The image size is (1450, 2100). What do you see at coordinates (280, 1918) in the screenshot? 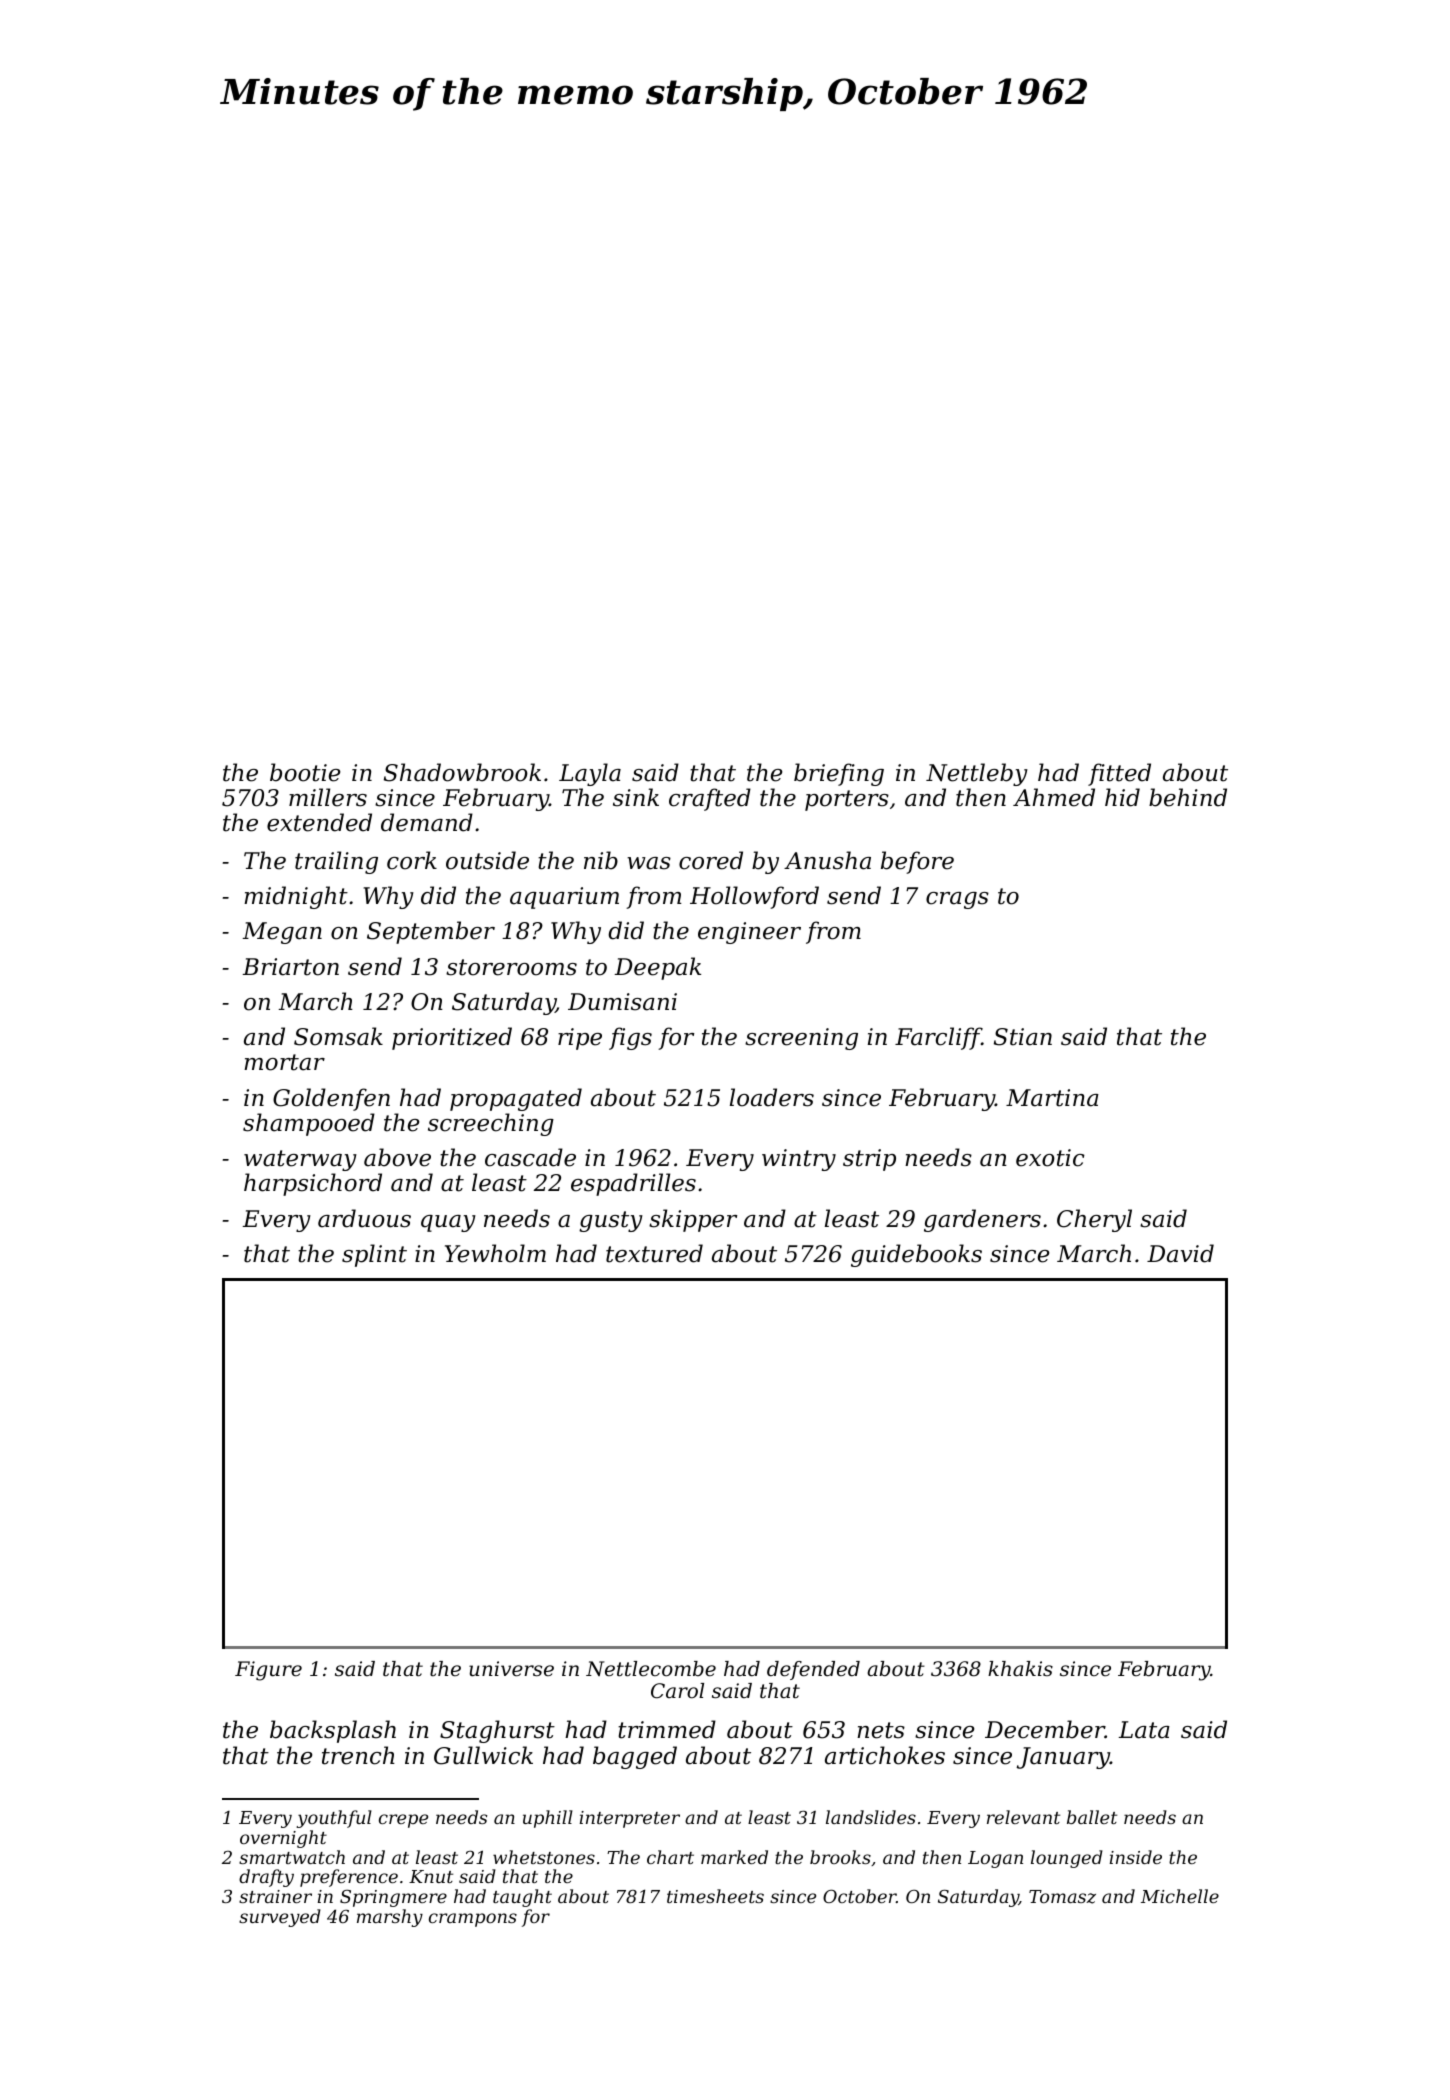
I see `surveyed` at bounding box center [280, 1918].
